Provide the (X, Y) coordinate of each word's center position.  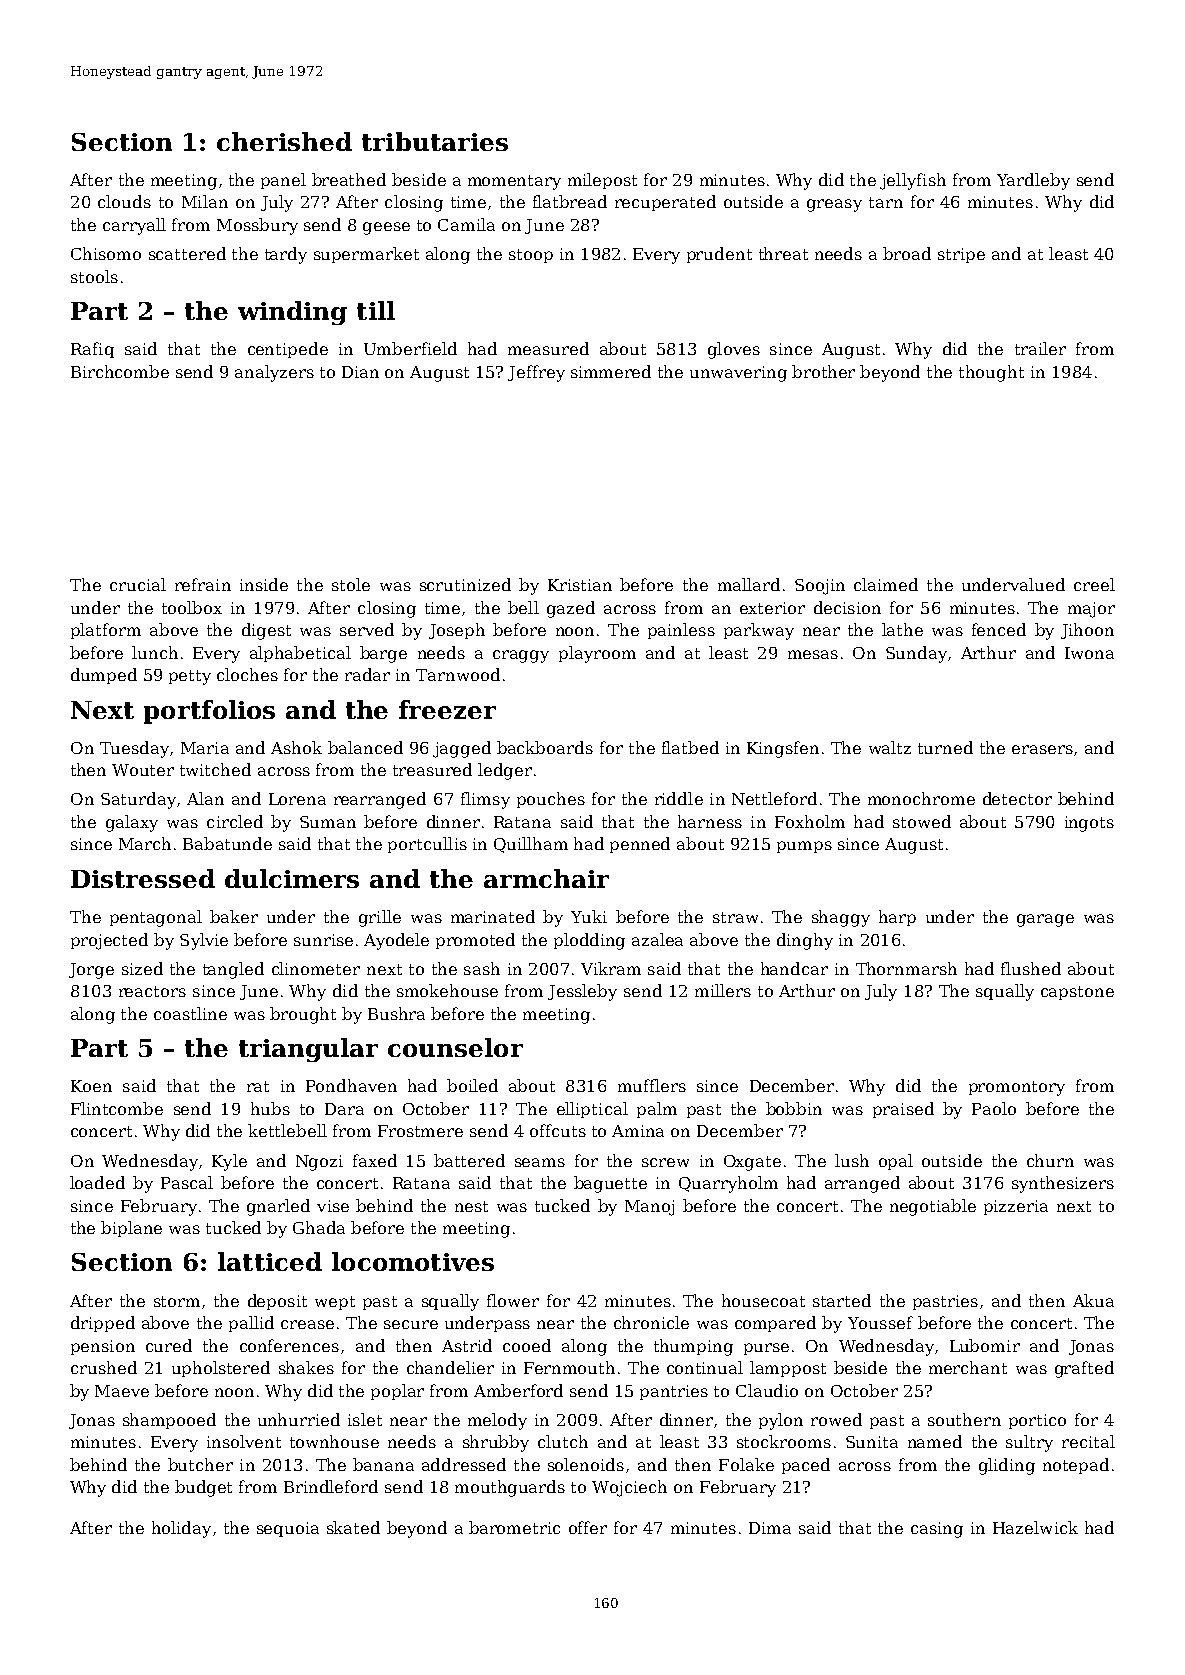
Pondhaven (351, 1085)
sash (482, 968)
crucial (138, 584)
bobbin (794, 1108)
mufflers (652, 1085)
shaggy (841, 918)
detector (1017, 798)
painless (681, 631)
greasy (834, 205)
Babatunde (227, 843)
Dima (770, 1528)
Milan (205, 201)
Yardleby (1033, 181)
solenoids (586, 1464)
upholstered (221, 1369)
